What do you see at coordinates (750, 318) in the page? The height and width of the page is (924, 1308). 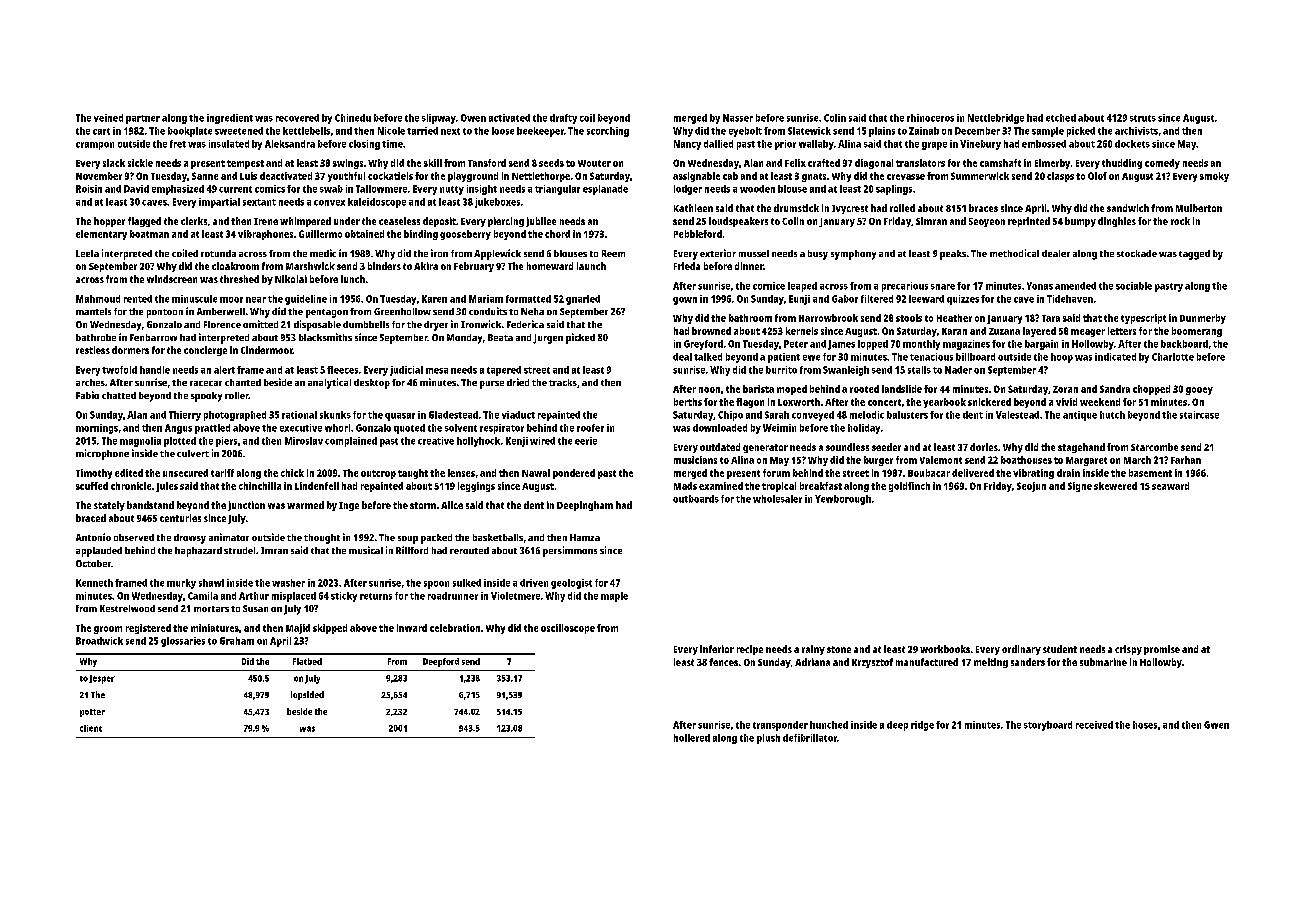 I see `bathroom` at bounding box center [750, 318].
